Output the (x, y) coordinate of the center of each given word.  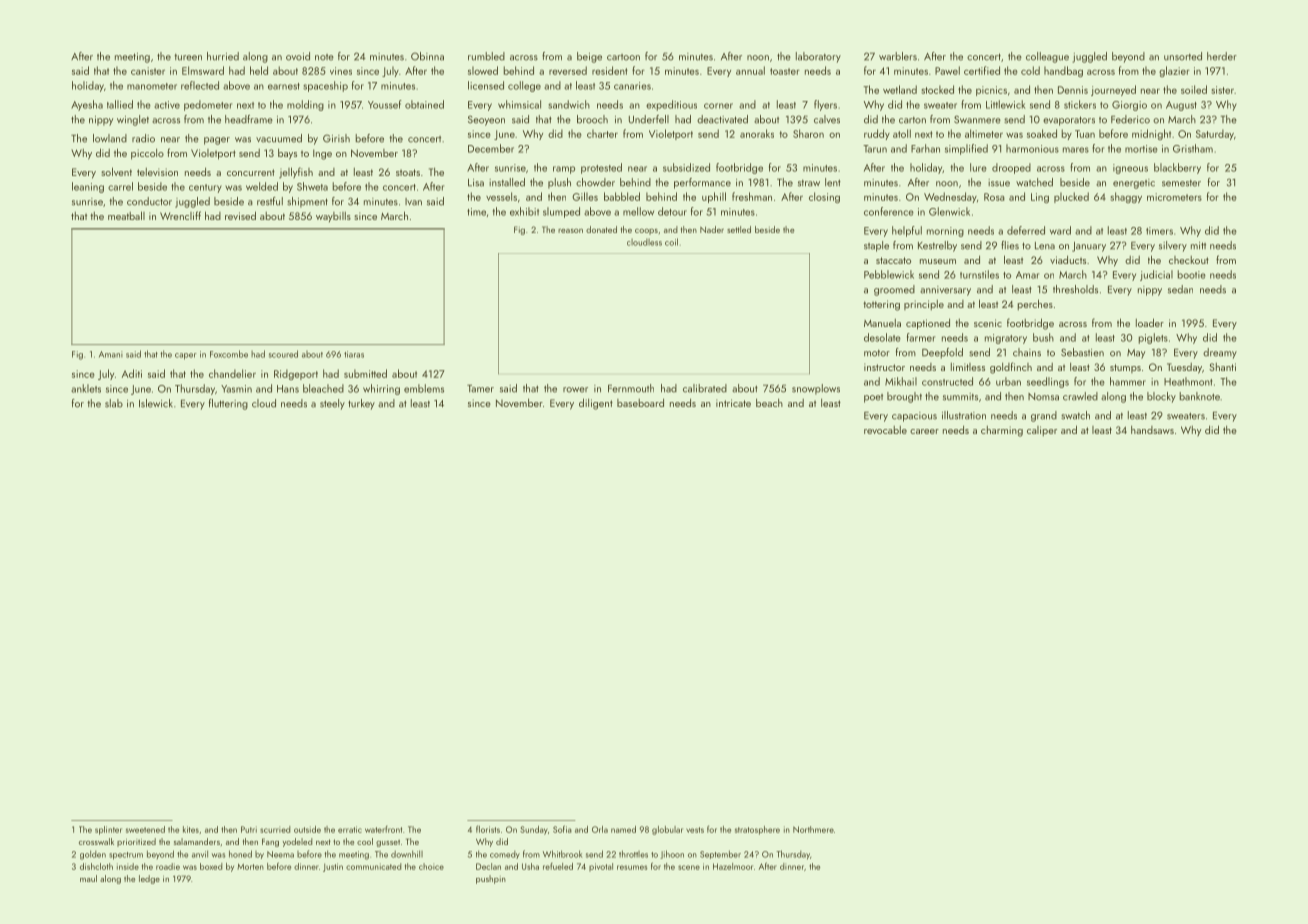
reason (570, 231)
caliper (1042, 431)
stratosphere (757, 830)
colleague (1047, 57)
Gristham (1193, 148)
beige (589, 57)
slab (114, 403)
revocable (885, 430)
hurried (223, 56)
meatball (126, 215)
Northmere (813, 829)
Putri (249, 829)
